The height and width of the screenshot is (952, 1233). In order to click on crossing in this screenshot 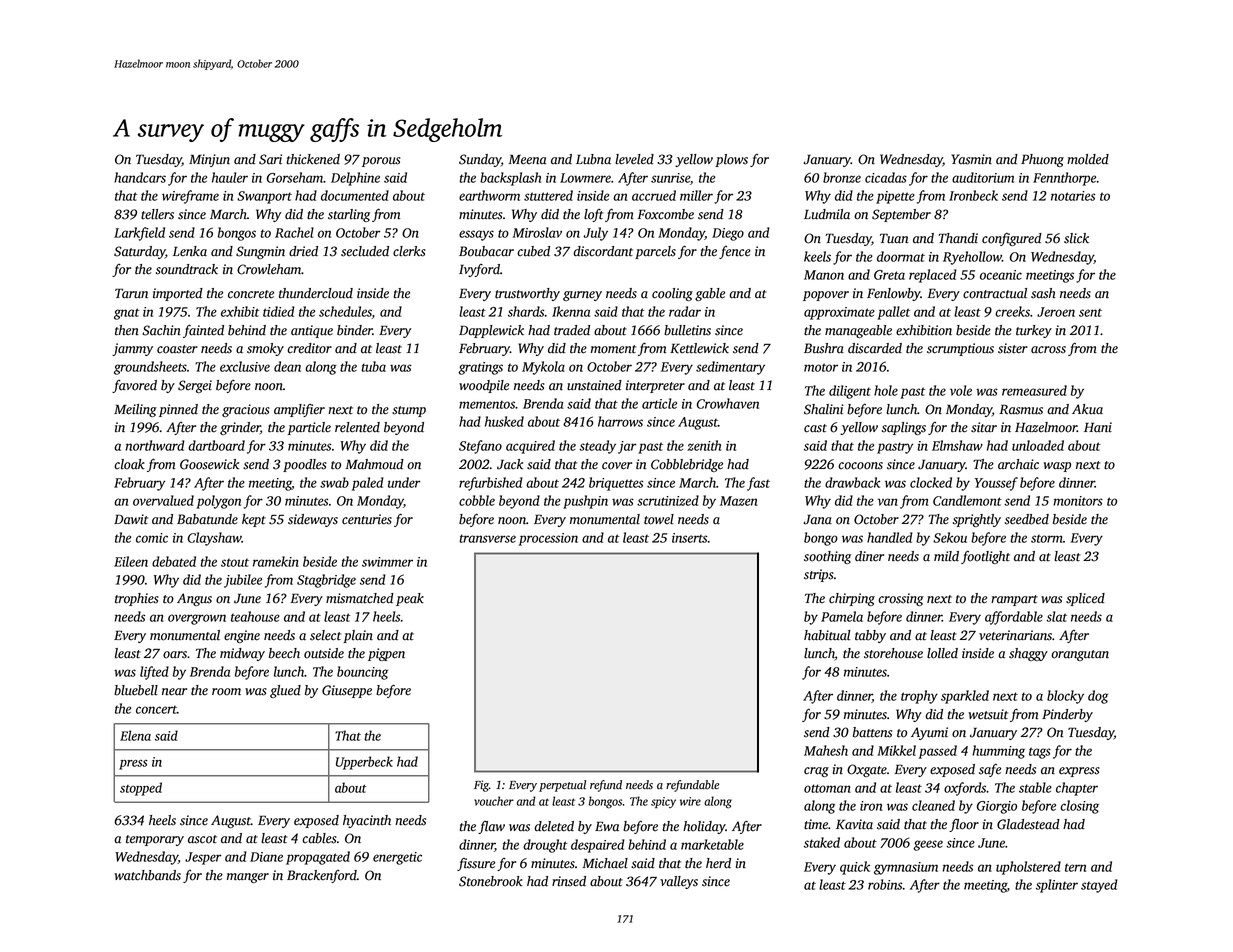, I will do `click(901, 599)`.
